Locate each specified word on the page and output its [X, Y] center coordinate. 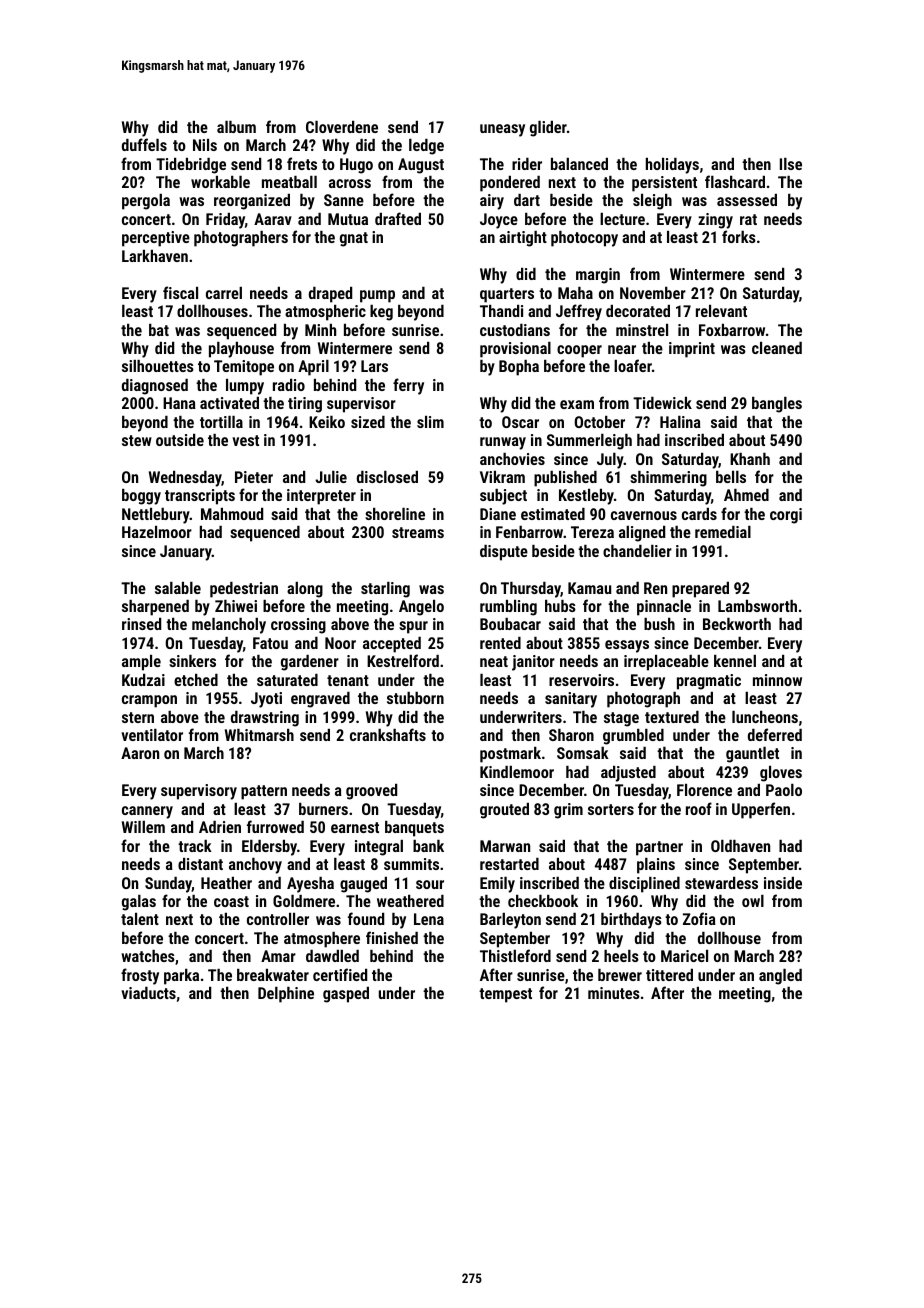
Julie [331, 477]
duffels [144, 144]
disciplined [644, 885]
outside [180, 440]
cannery [147, 812]
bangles [777, 405]
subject [503, 497]
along [305, 590]
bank [428, 845]
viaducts [148, 993]
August [421, 166]
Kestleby [586, 497]
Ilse [791, 164]
